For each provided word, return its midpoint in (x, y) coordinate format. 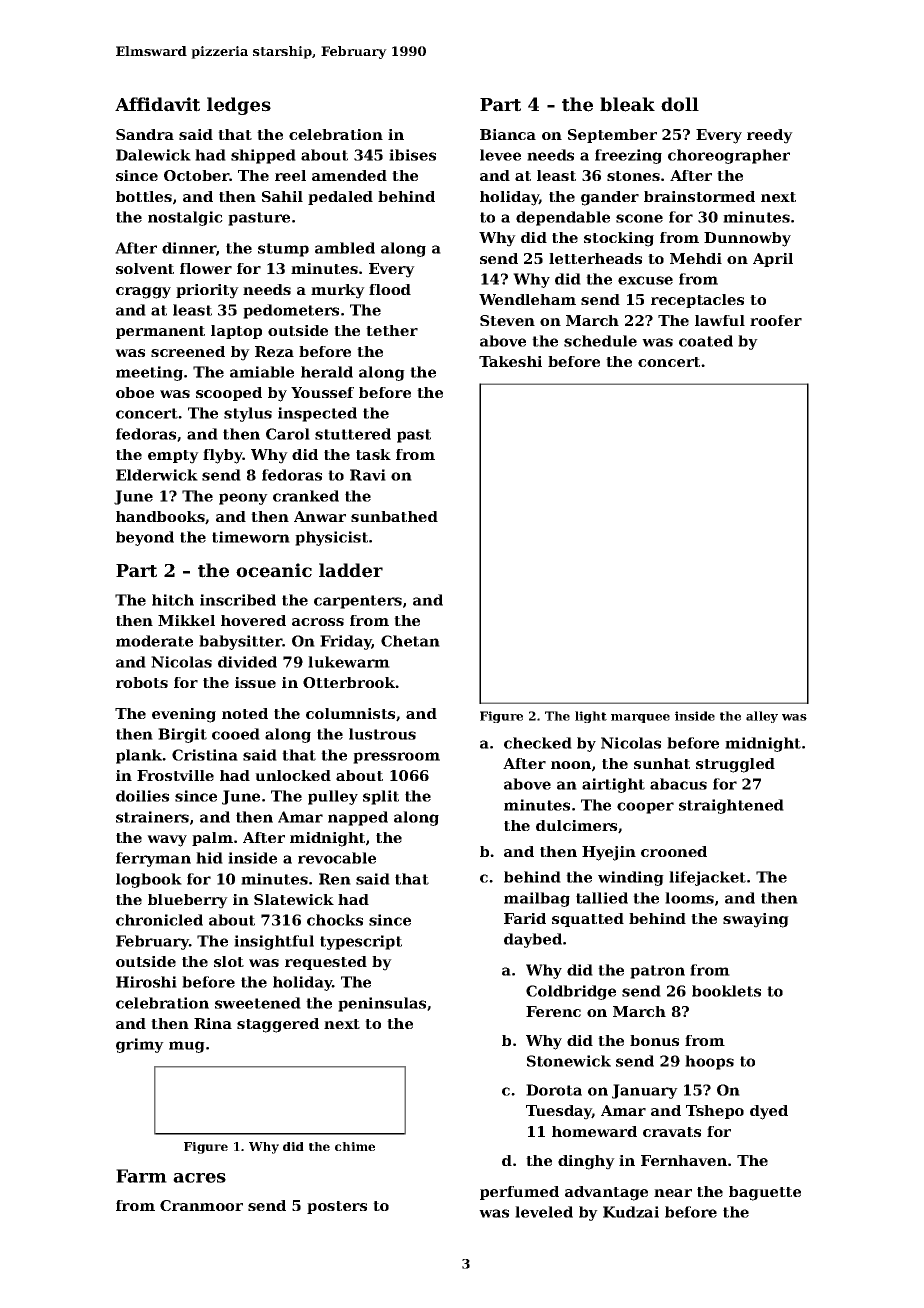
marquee (640, 718)
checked (538, 743)
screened (188, 351)
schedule (600, 341)
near (673, 1193)
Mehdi (696, 258)
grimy (140, 1045)
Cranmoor (201, 1205)
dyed (769, 1112)
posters (337, 1207)
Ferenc (553, 1011)
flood (390, 289)
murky (338, 291)
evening (184, 715)
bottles (144, 196)
